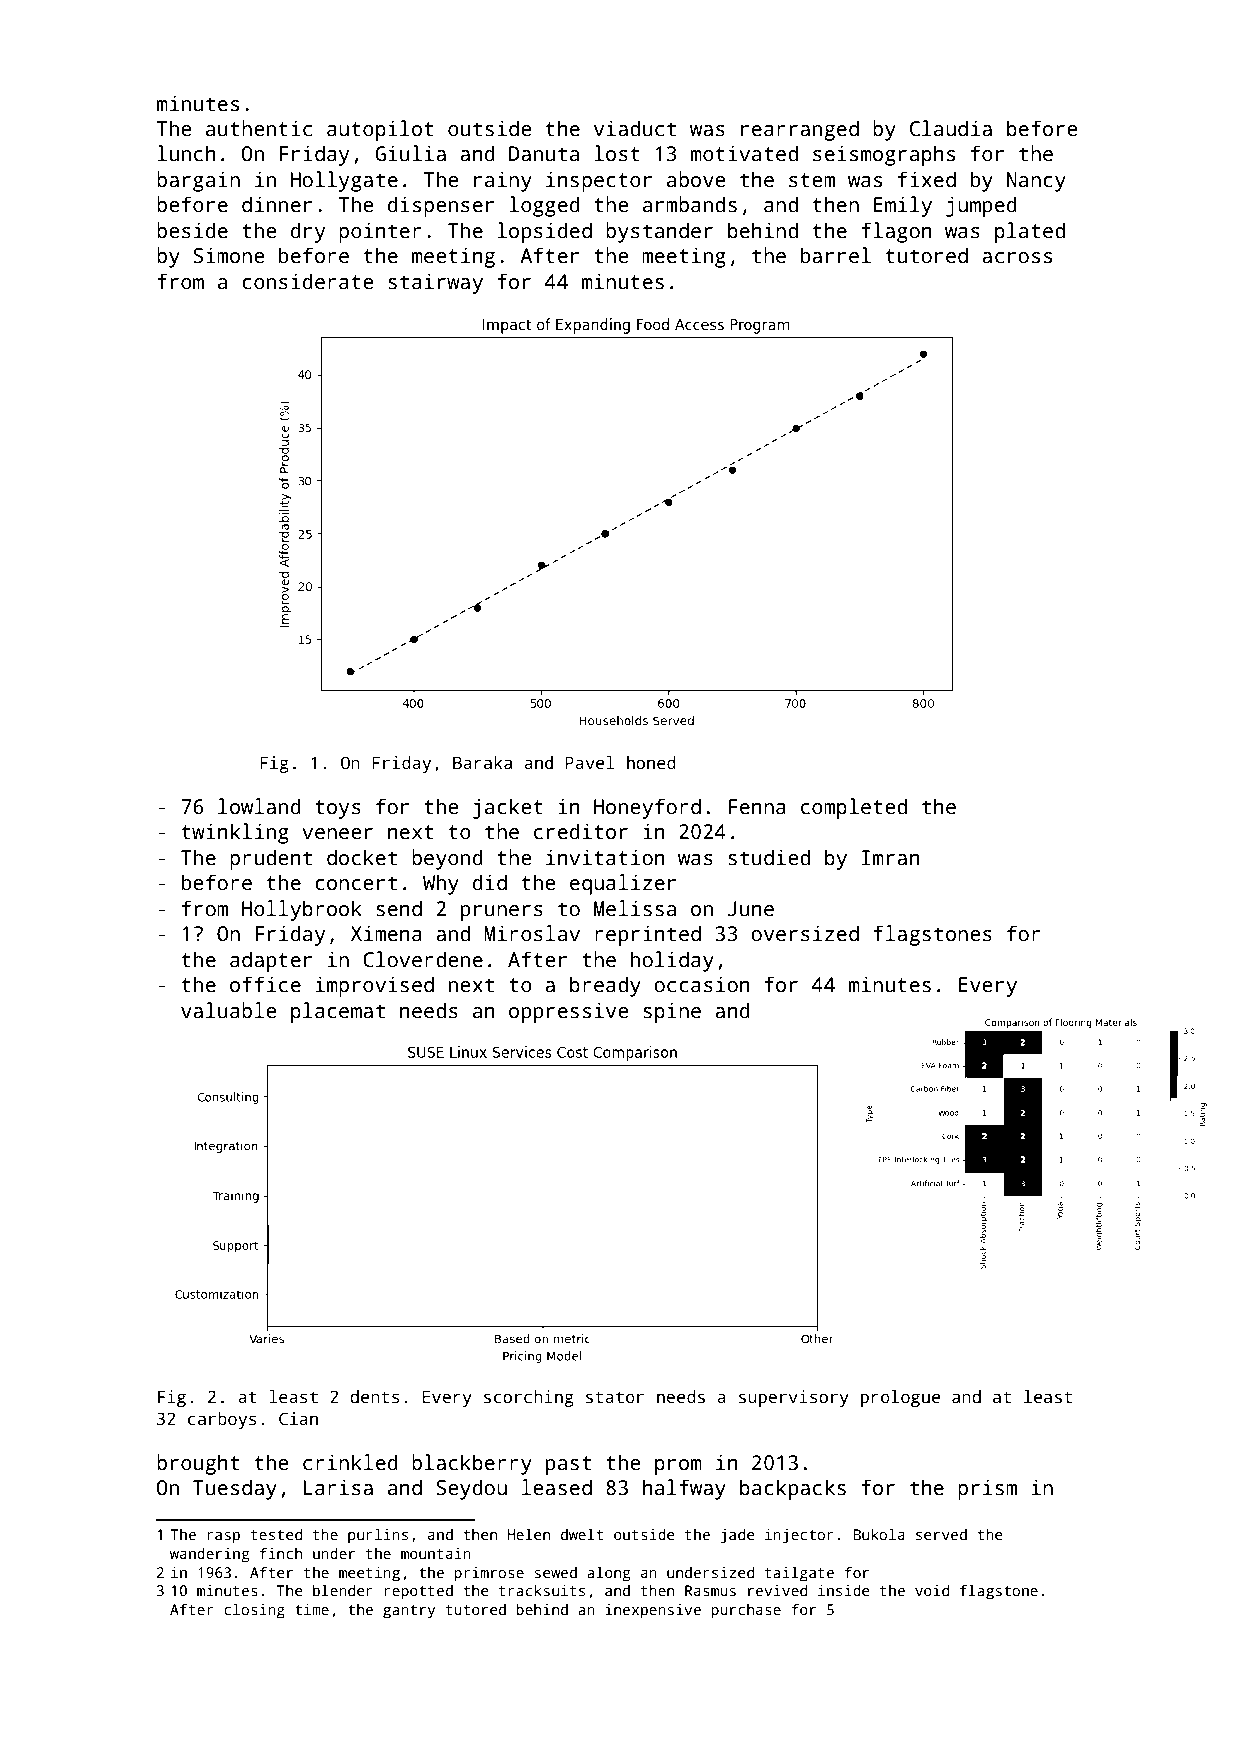 The height and width of the image is (1747, 1235). I want to click on lunch, so click(187, 153).
